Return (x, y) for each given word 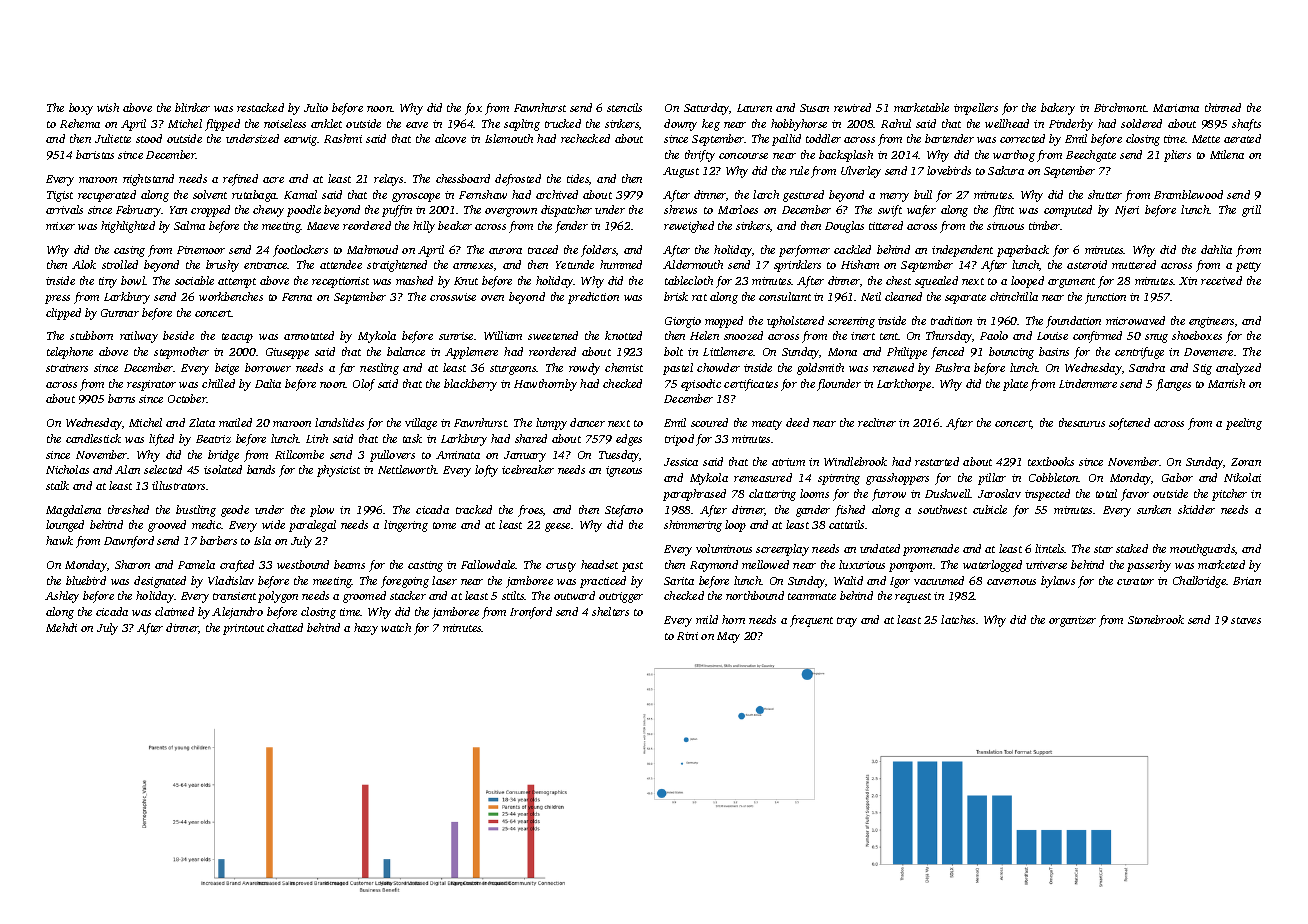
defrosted (518, 180)
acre (273, 180)
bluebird (86, 580)
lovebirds (949, 170)
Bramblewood (1188, 194)
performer (804, 251)
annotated (309, 335)
